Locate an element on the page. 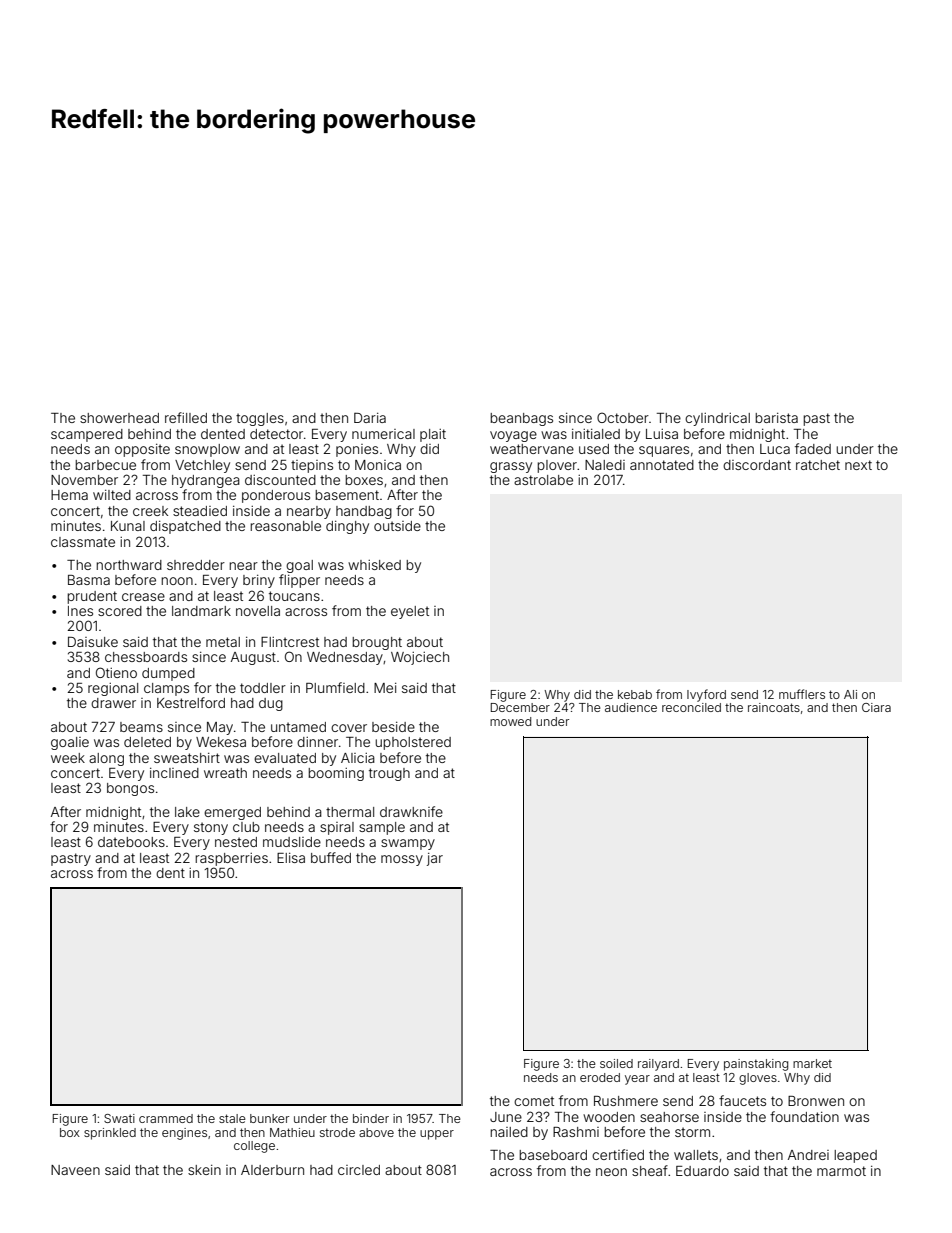  mufflers is located at coordinates (802, 694).
